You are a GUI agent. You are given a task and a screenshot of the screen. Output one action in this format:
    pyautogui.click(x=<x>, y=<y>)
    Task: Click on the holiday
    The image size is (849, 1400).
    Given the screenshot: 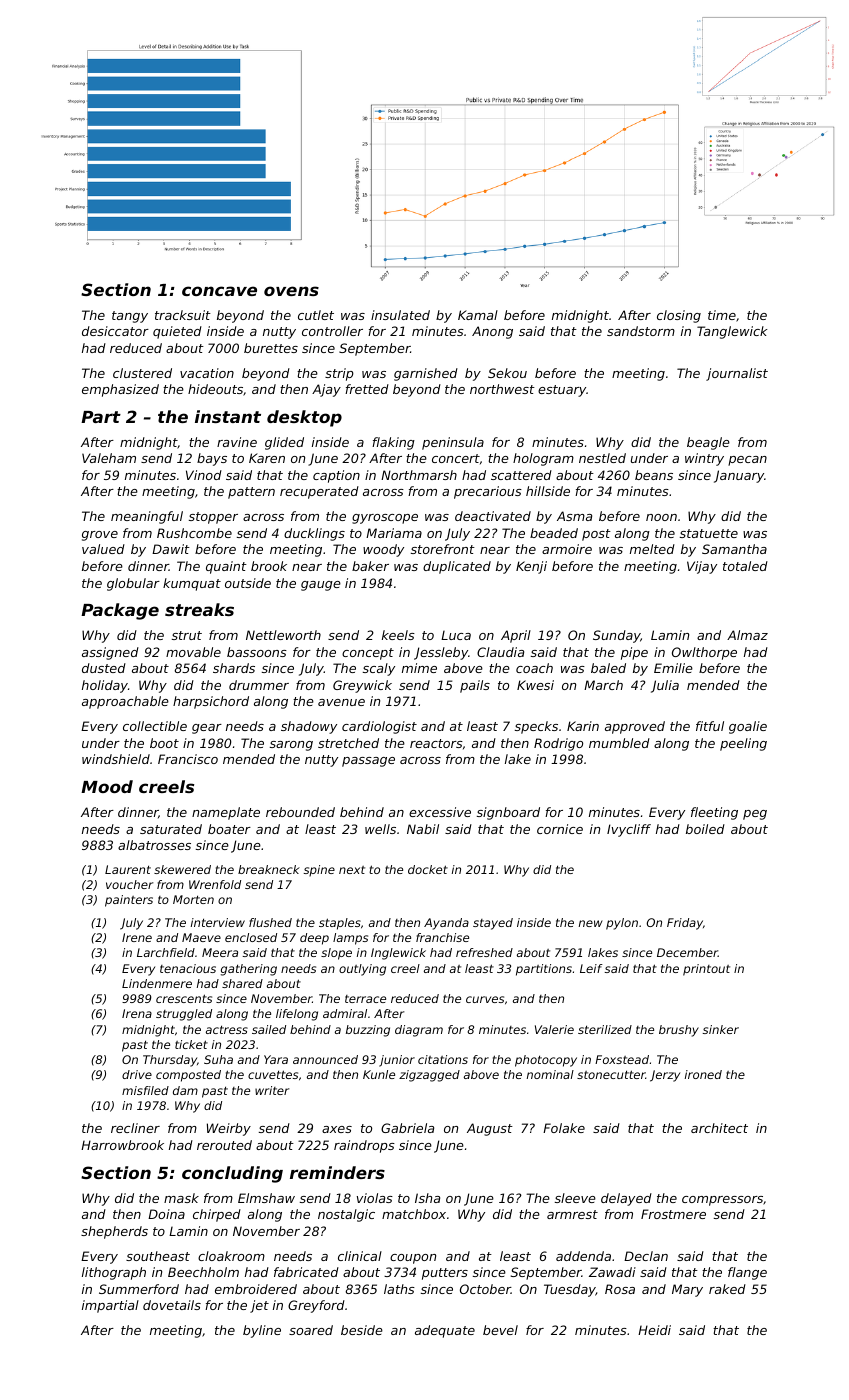 What is the action you would take?
    pyautogui.click(x=105, y=686)
